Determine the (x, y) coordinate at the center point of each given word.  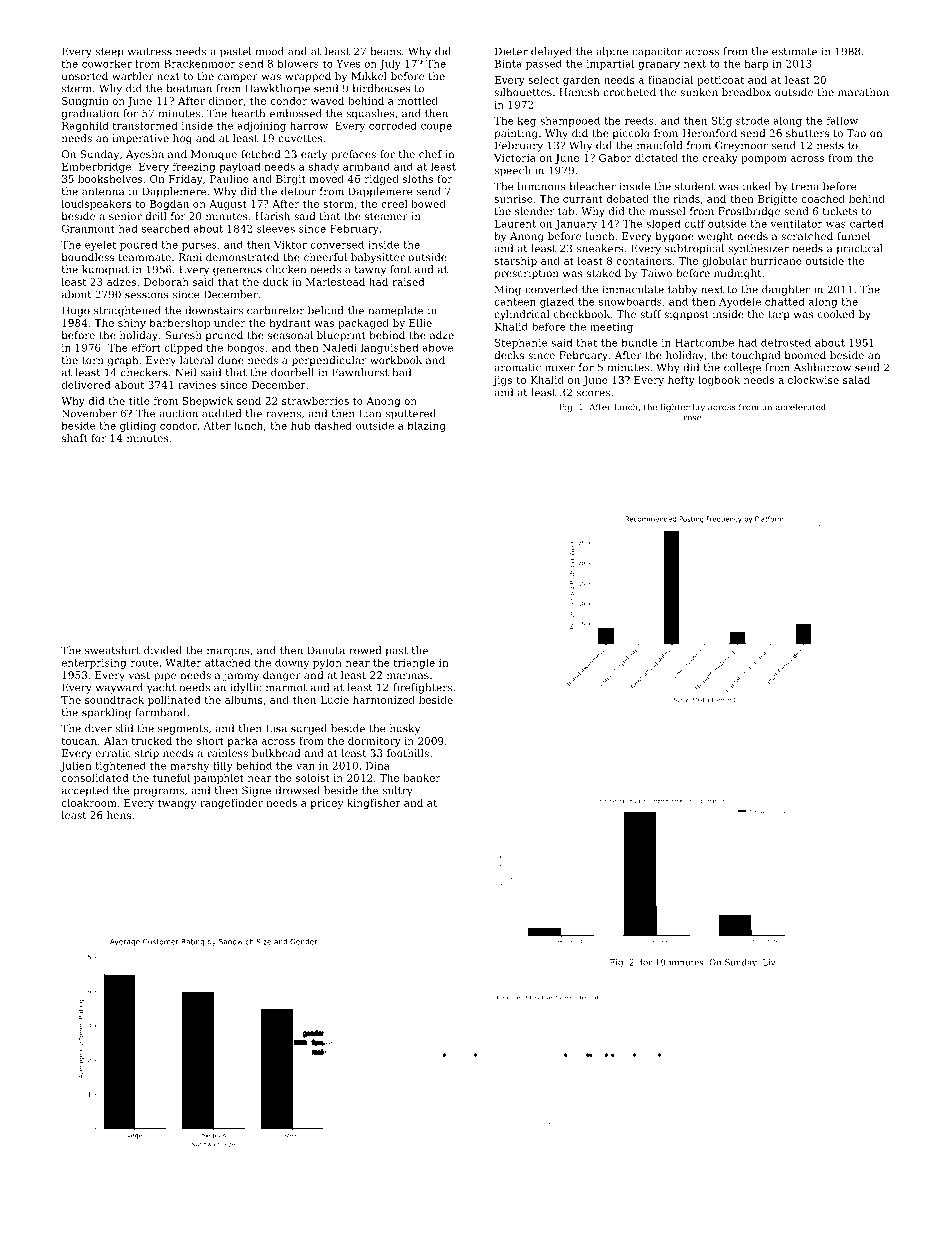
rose (692, 418)
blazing (427, 427)
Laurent (515, 224)
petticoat (720, 81)
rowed (365, 650)
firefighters (422, 688)
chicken (286, 269)
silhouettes (523, 92)
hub (300, 426)
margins (228, 651)
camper (238, 78)
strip (147, 754)
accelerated (801, 407)
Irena (805, 186)
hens (119, 815)
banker (421, 778)
